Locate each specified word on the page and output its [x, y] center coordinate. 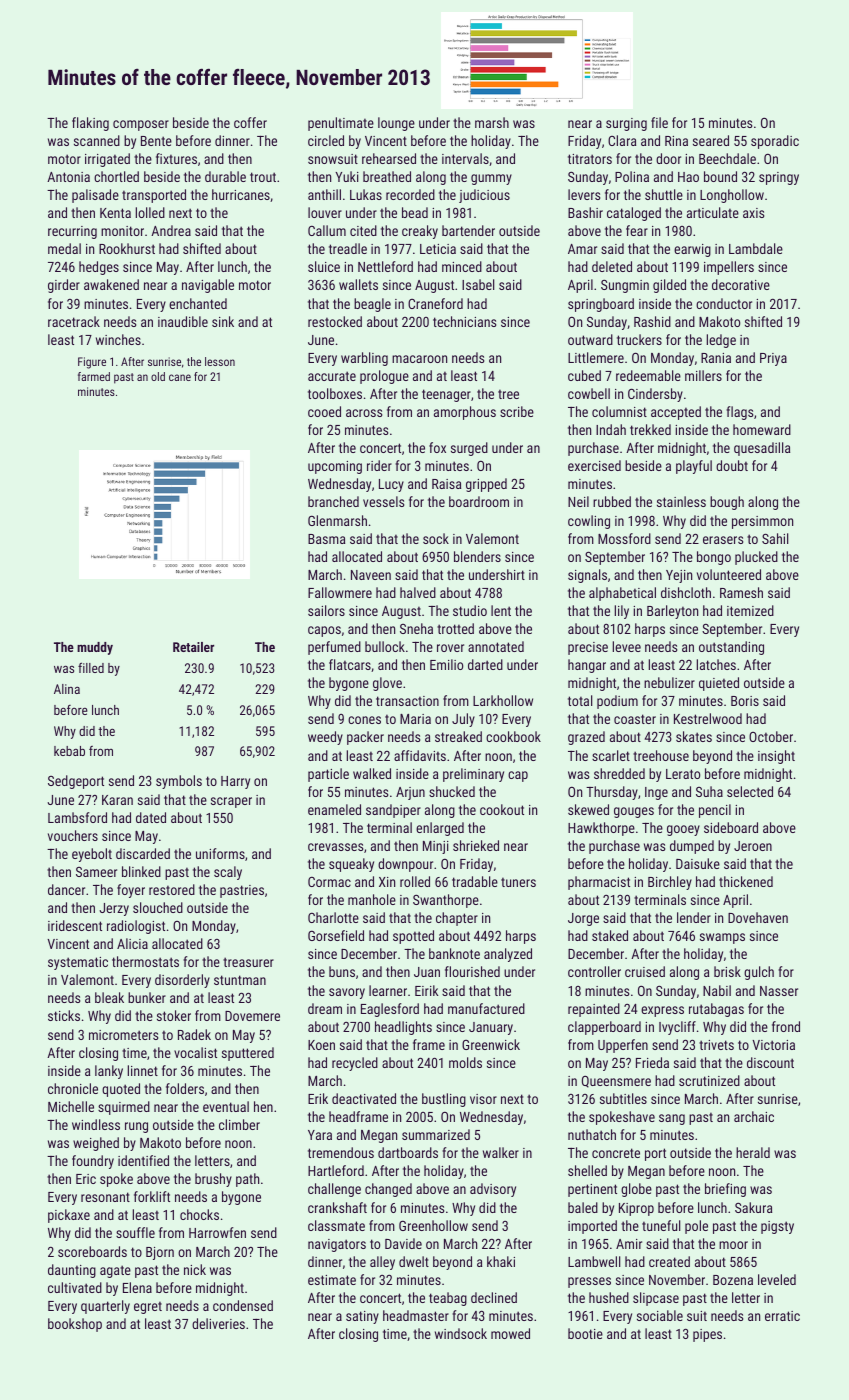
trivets [716, 1045]
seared [711, 140]
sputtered [248, 1054]
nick [195, 1269]
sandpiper [393, 811]
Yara [320, 1135]
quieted [719, 684]
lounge [396, 124]
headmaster [416, 1315]
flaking [90, 124]
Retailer [193, 647]
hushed [609, 1297]
